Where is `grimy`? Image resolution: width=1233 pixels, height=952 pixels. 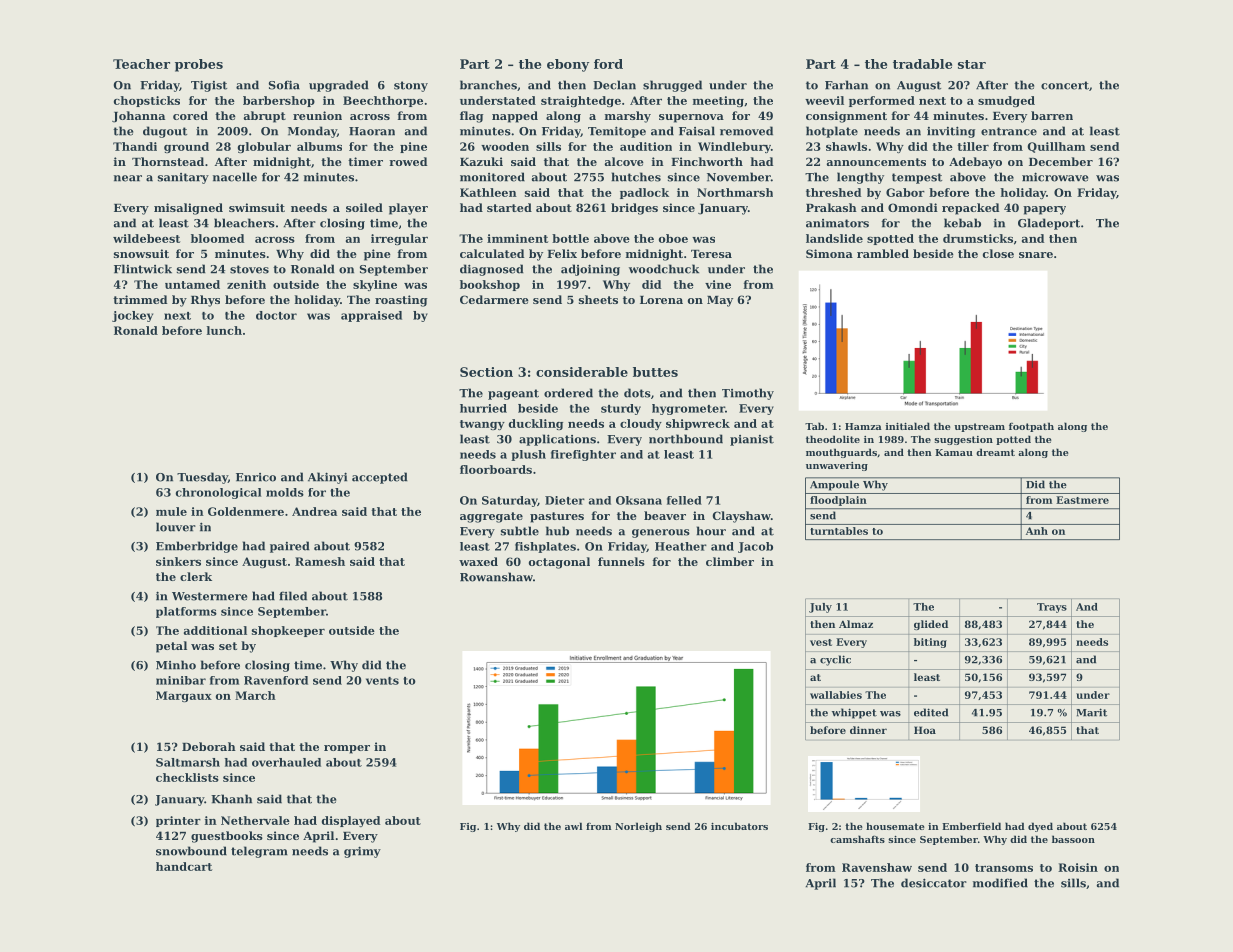
grimy is located at coordinates (362, 852).
